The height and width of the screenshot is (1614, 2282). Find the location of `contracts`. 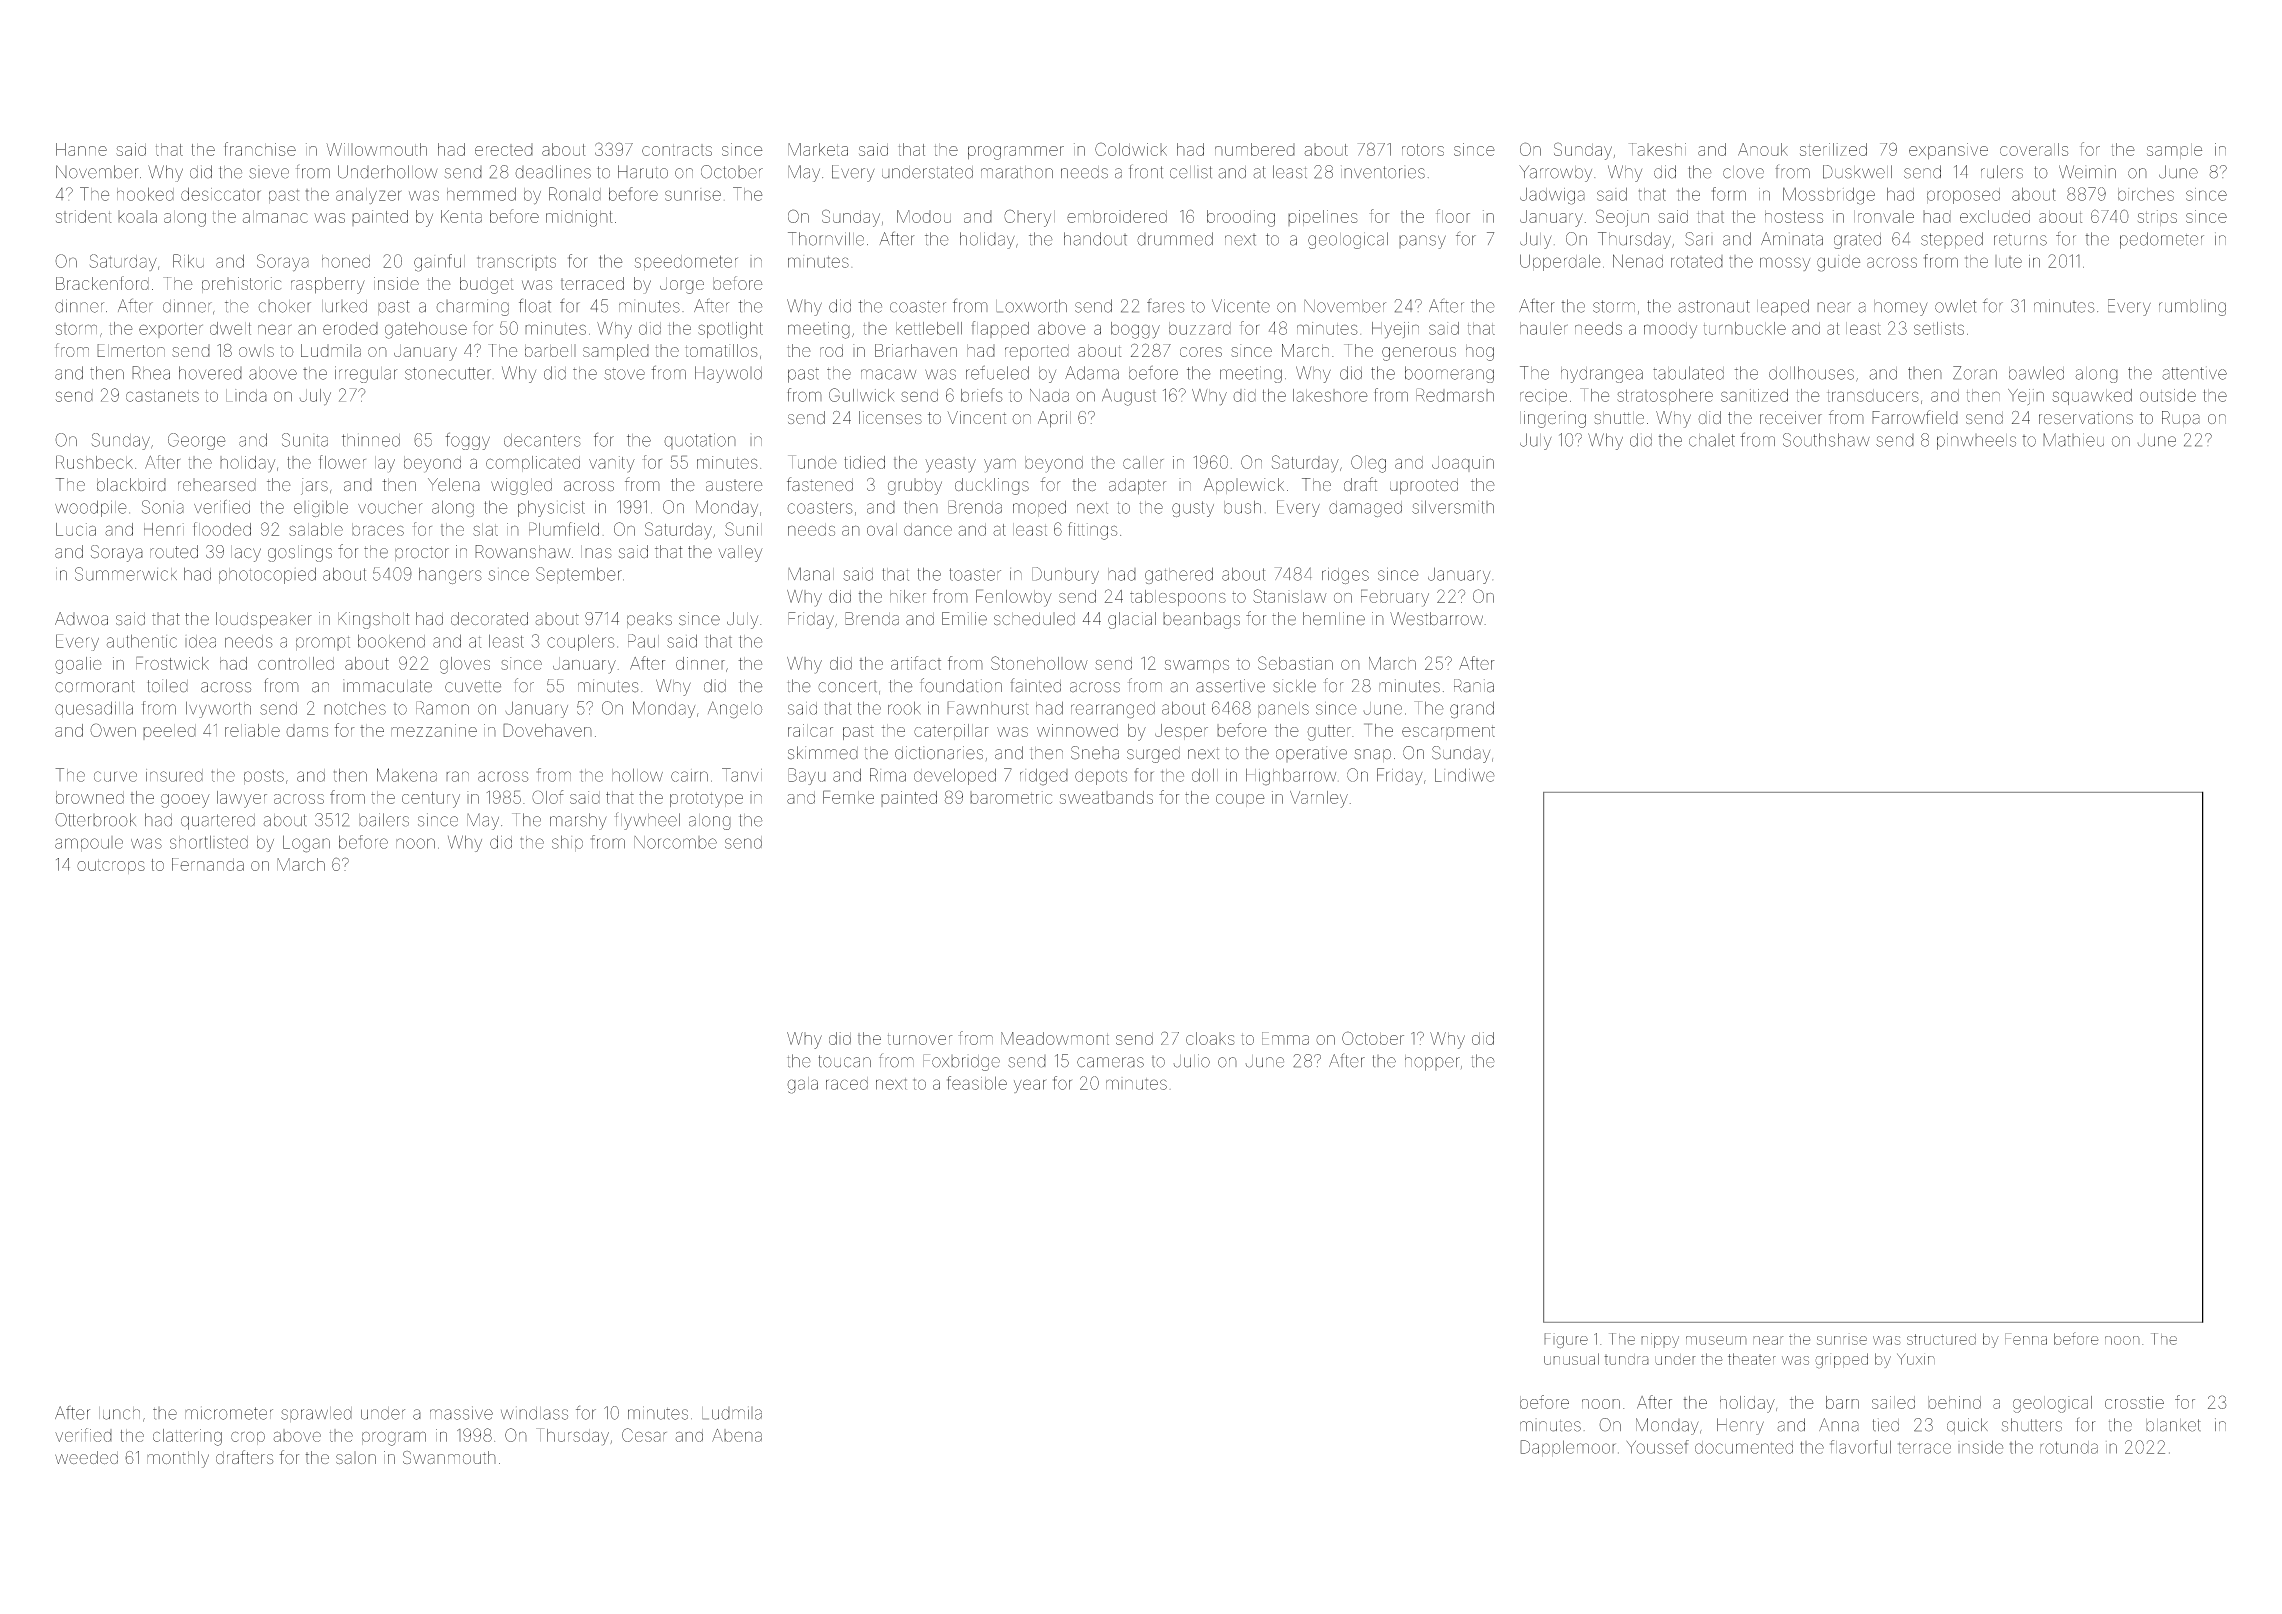

contracts is located at coordinates (677, 150).
